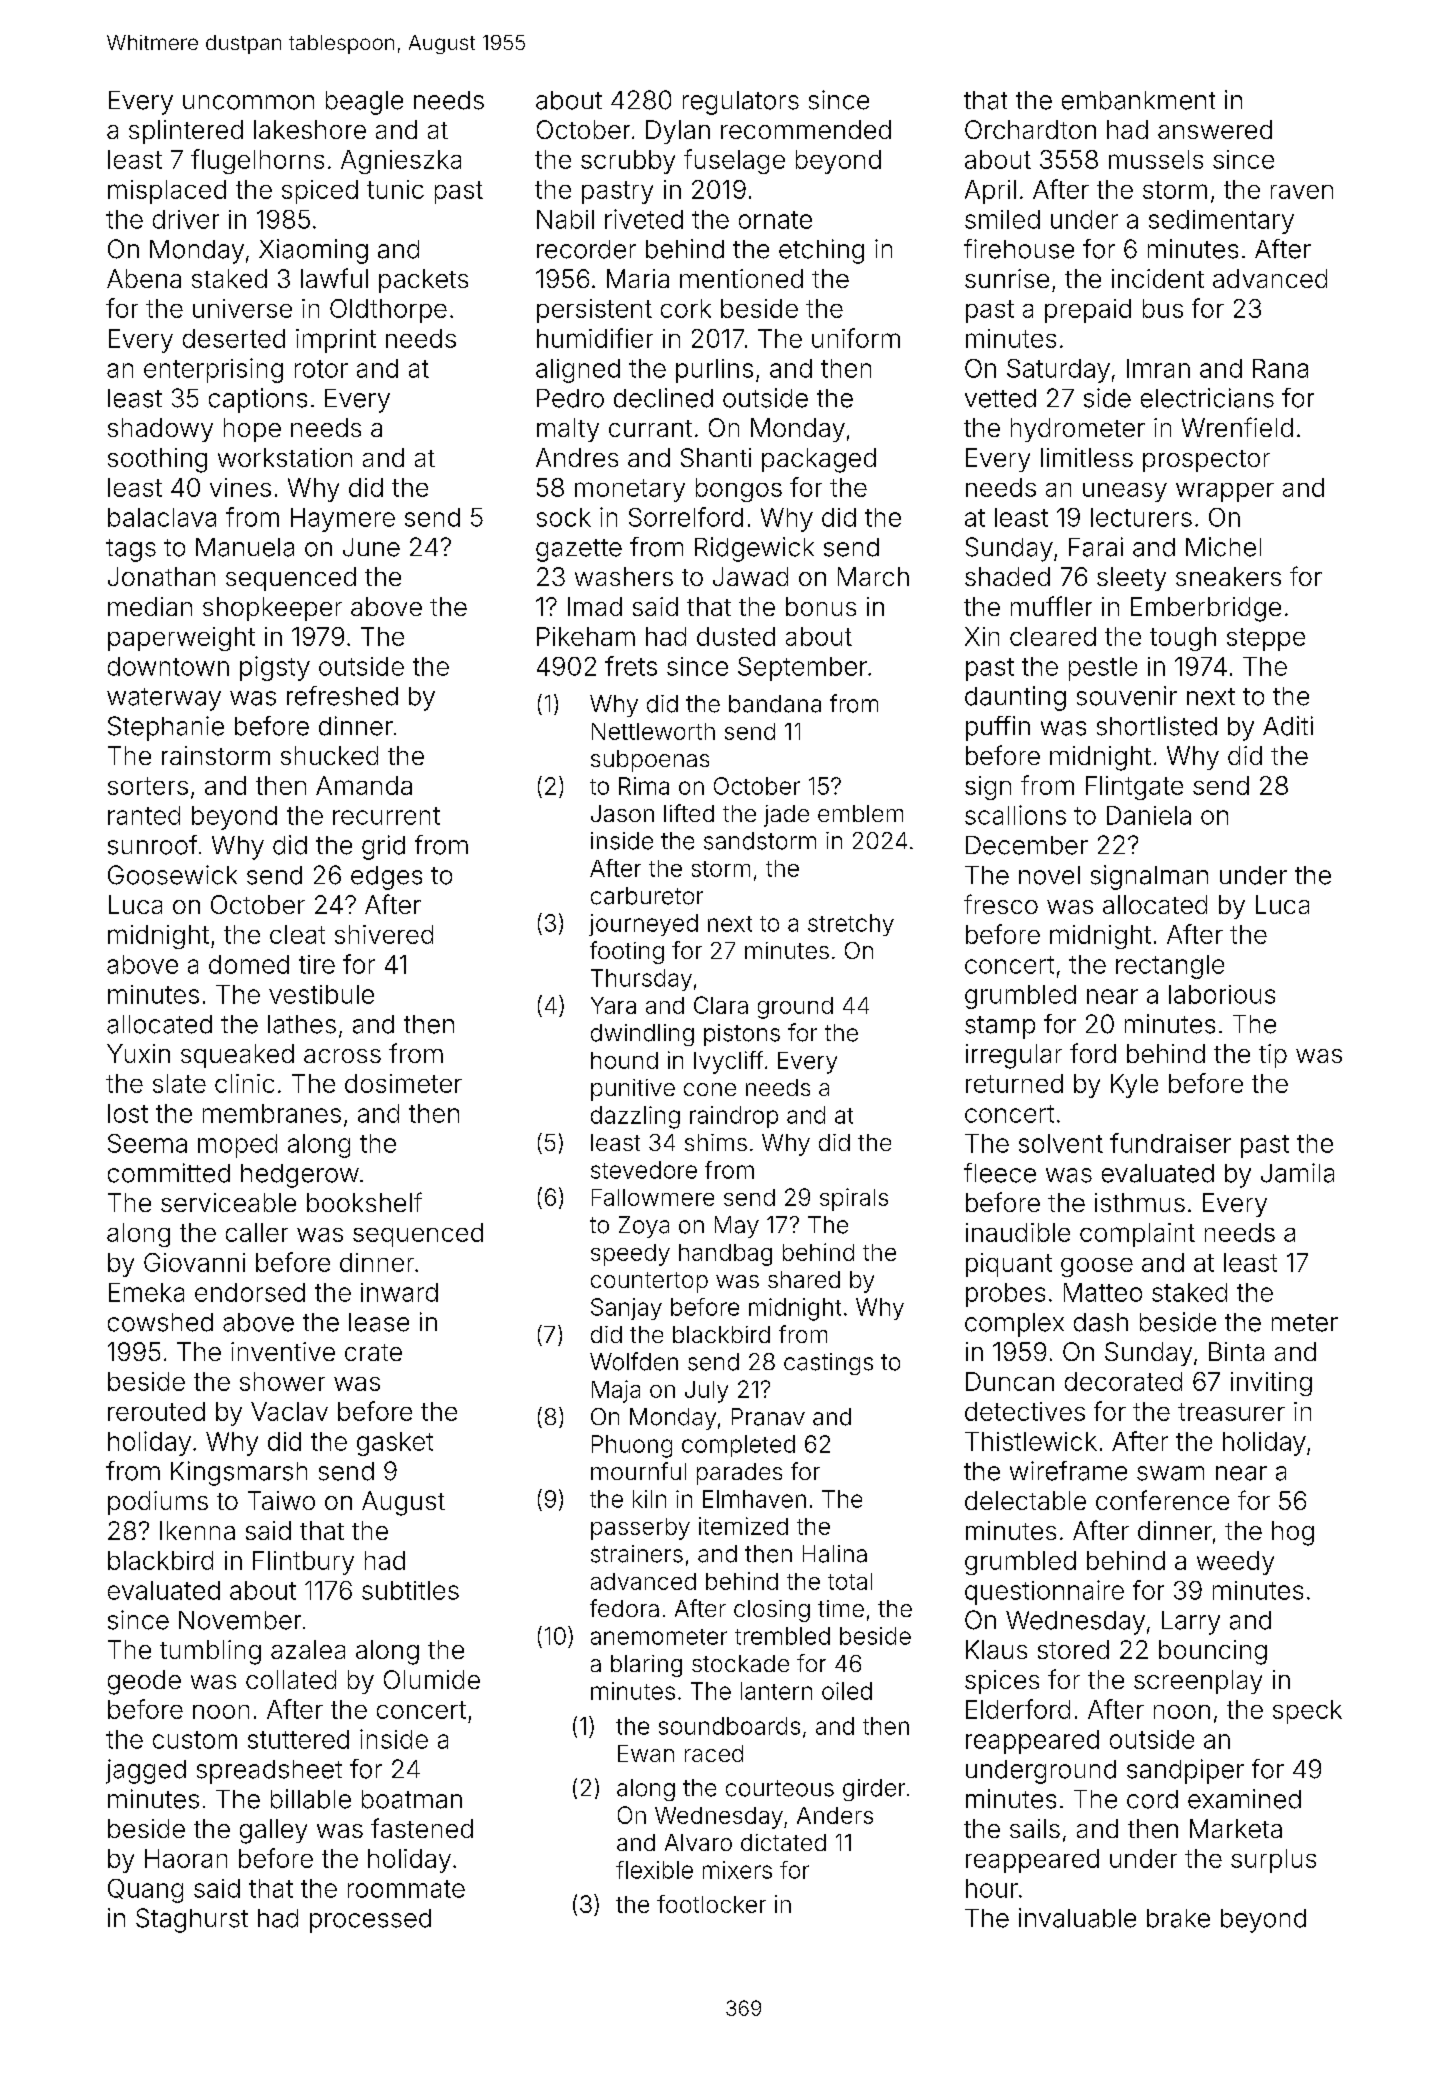 Image resolution: width=1450 pixels, height=2100 pixels. What do you see at coordinates (578, 371) in the screenshot?
I see `aligned` at bounding box center [578, 371].
